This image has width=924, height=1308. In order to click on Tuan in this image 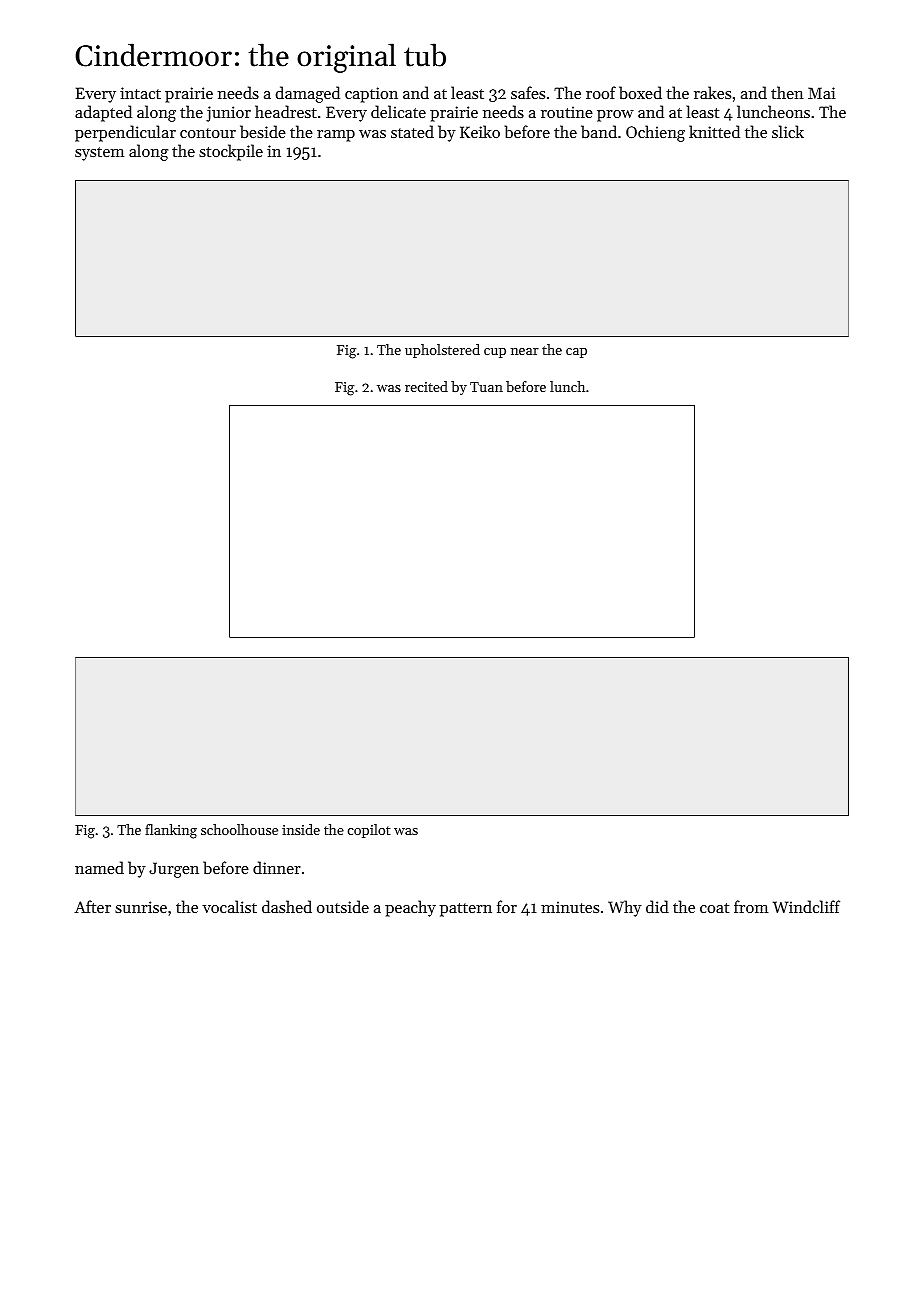, I will do `click(486, 387)`.
